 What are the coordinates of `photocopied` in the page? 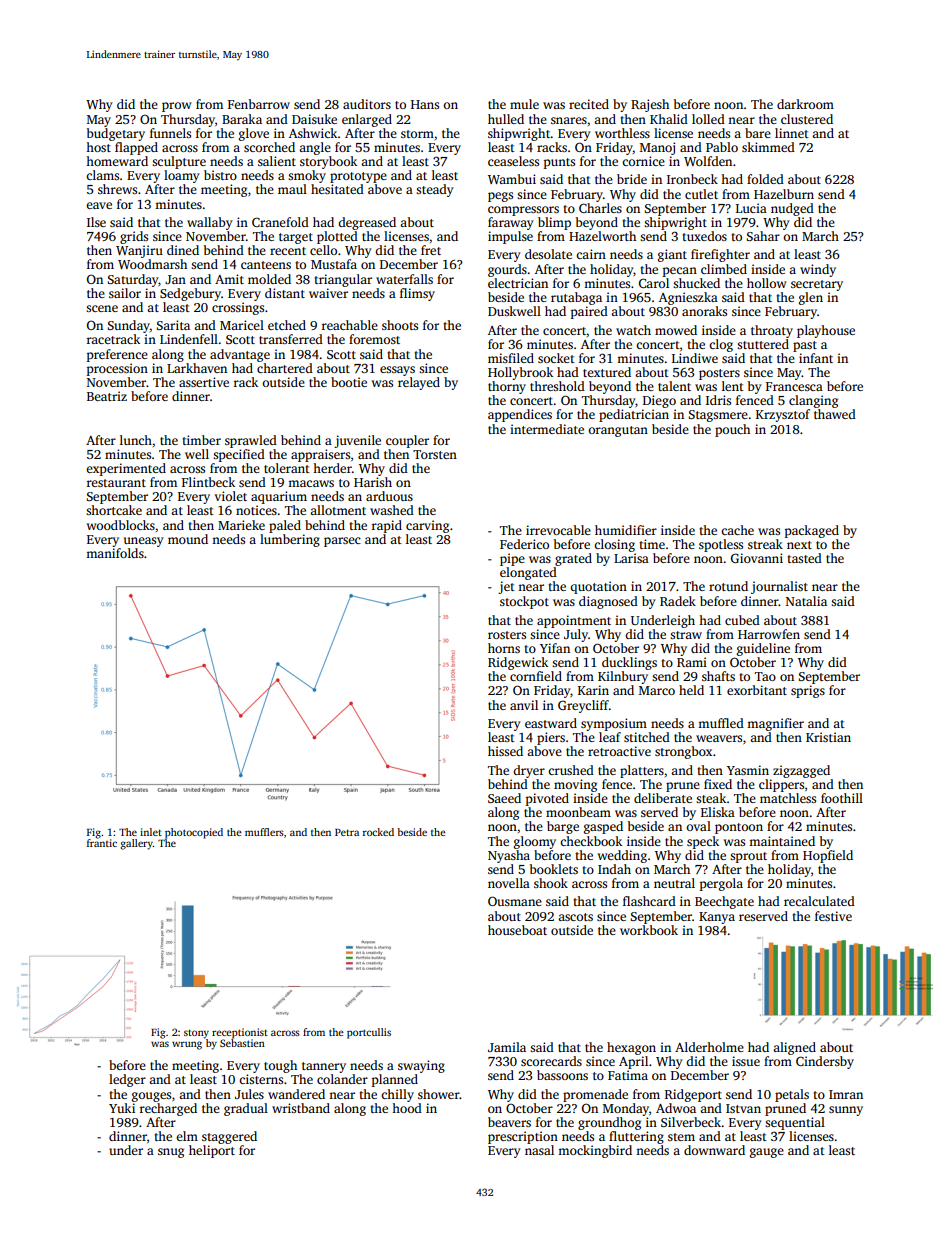 It's located at (194, 833).
